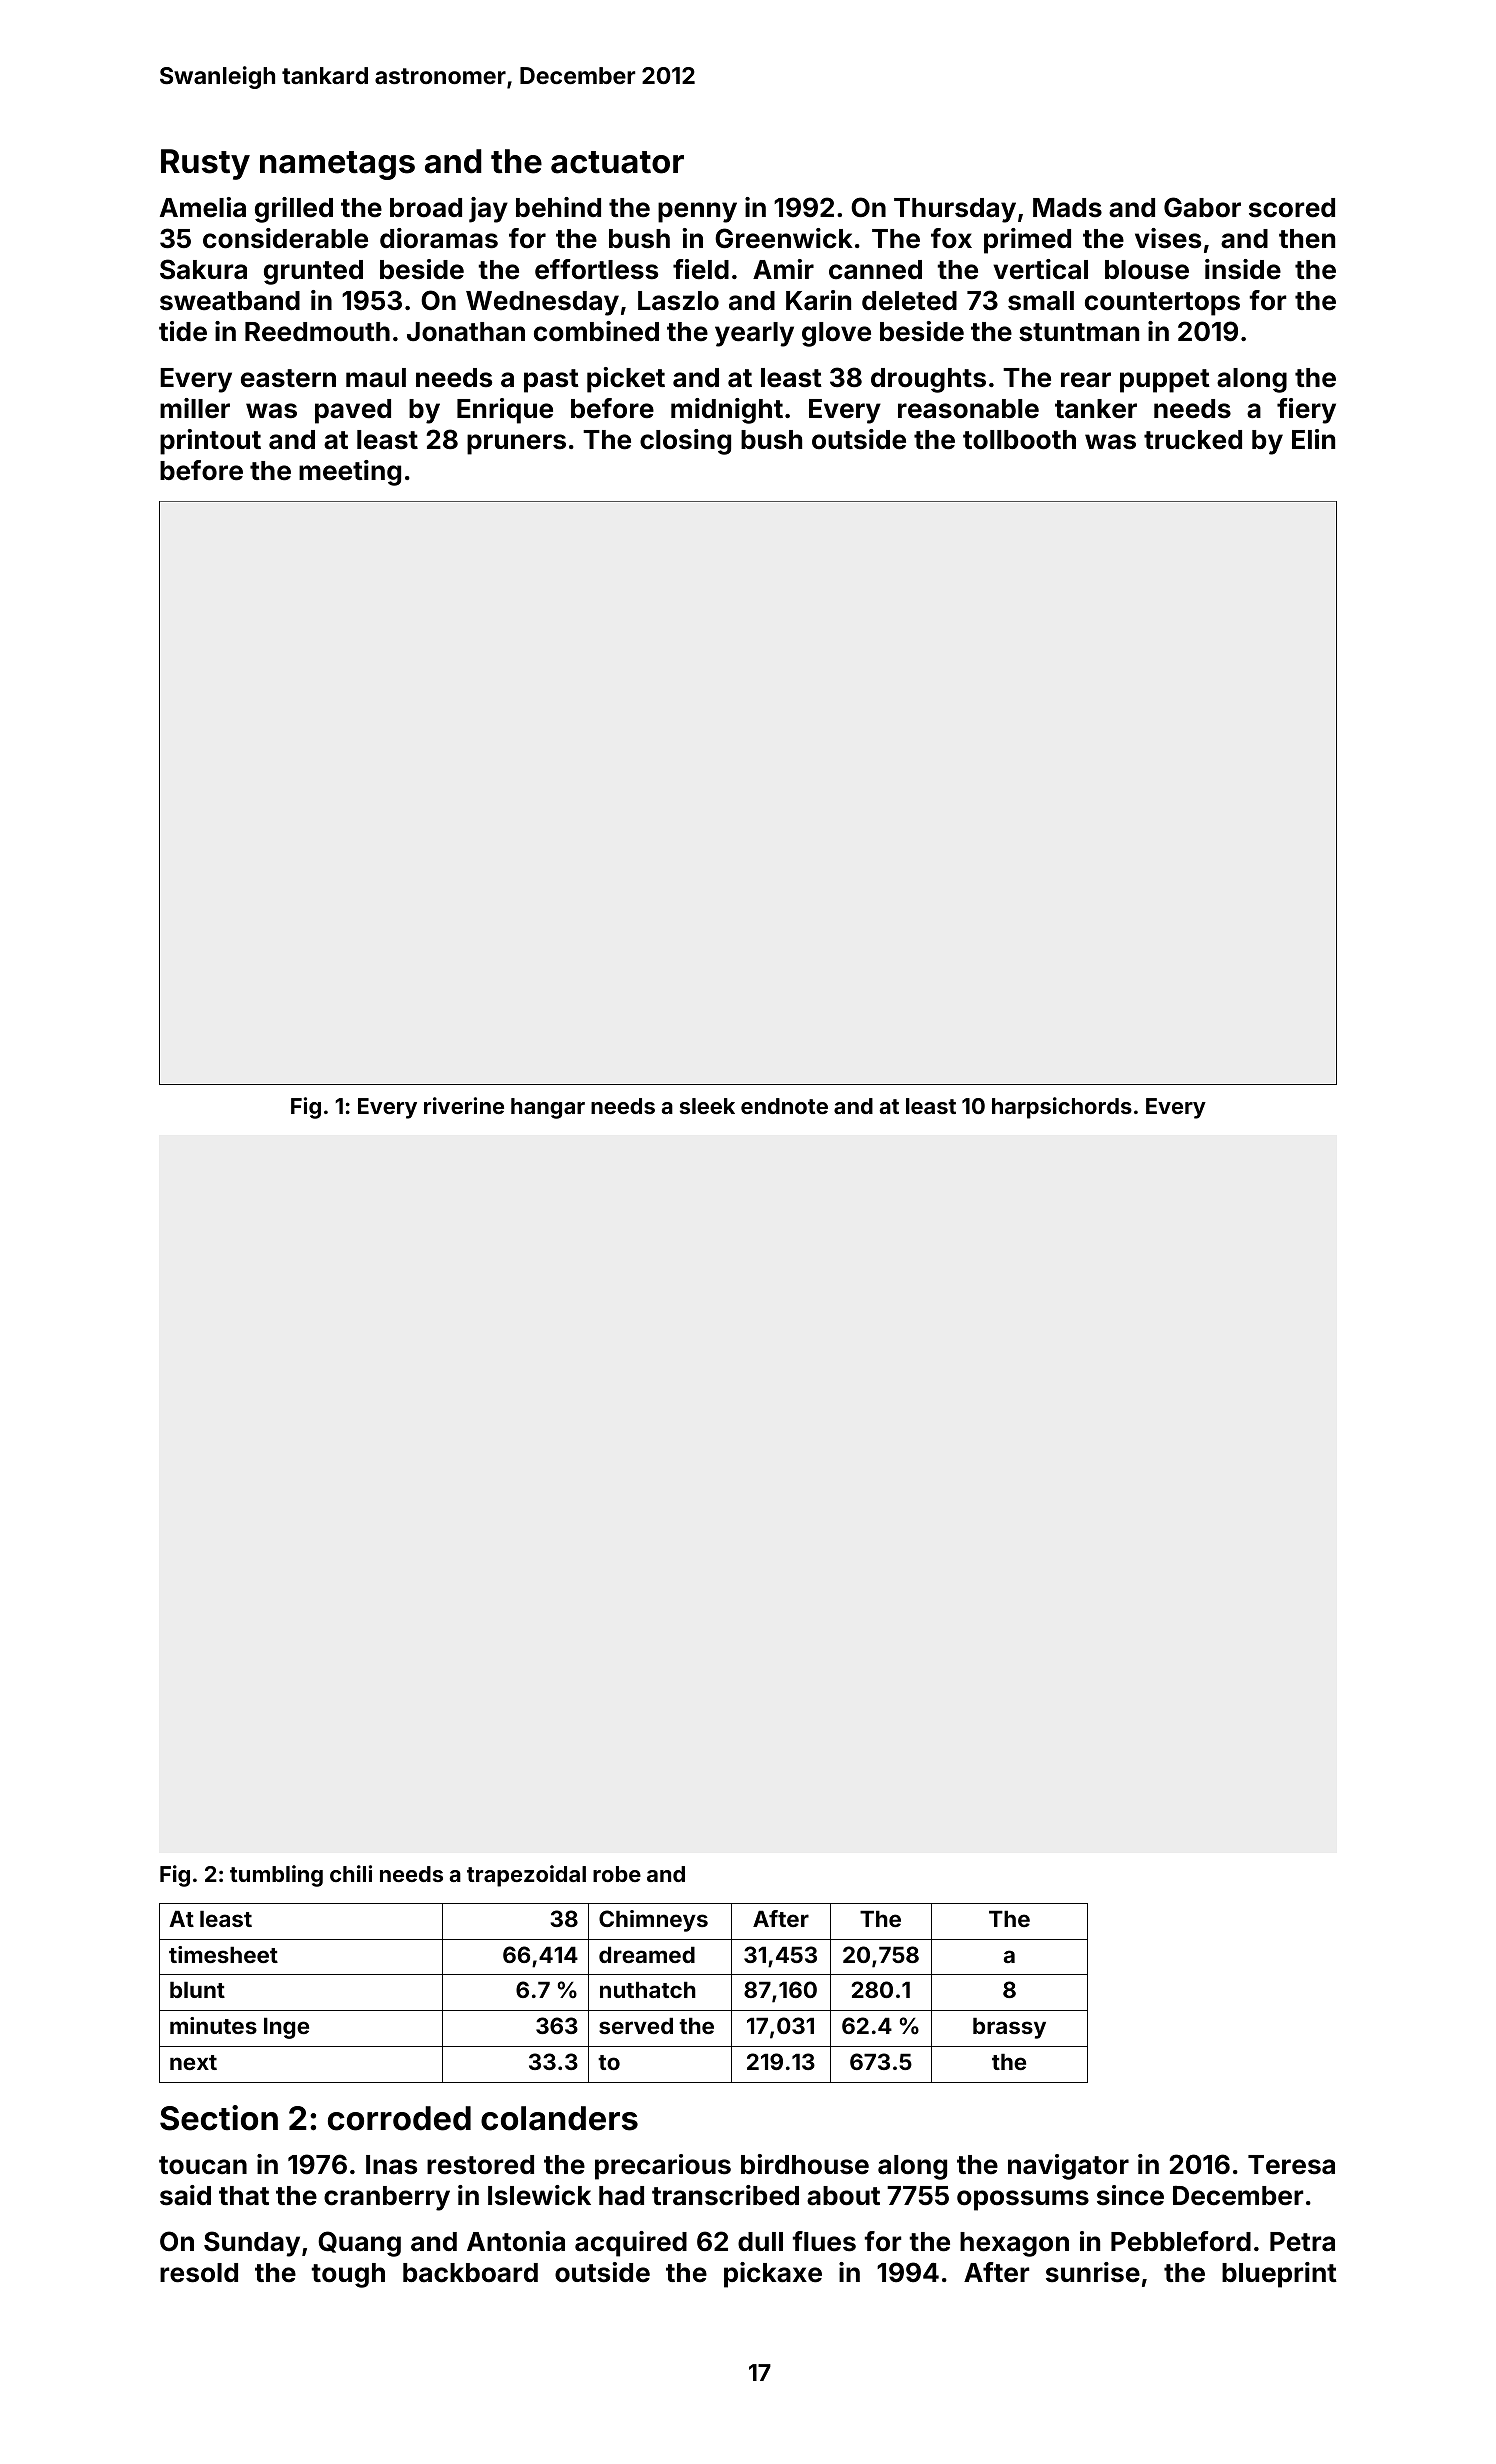 This screenshot has width=1496, height=2464. What do you see at coordinates (617, 1874) in the screenshot?
I see `robe` at bounding box center [617, 1874].
